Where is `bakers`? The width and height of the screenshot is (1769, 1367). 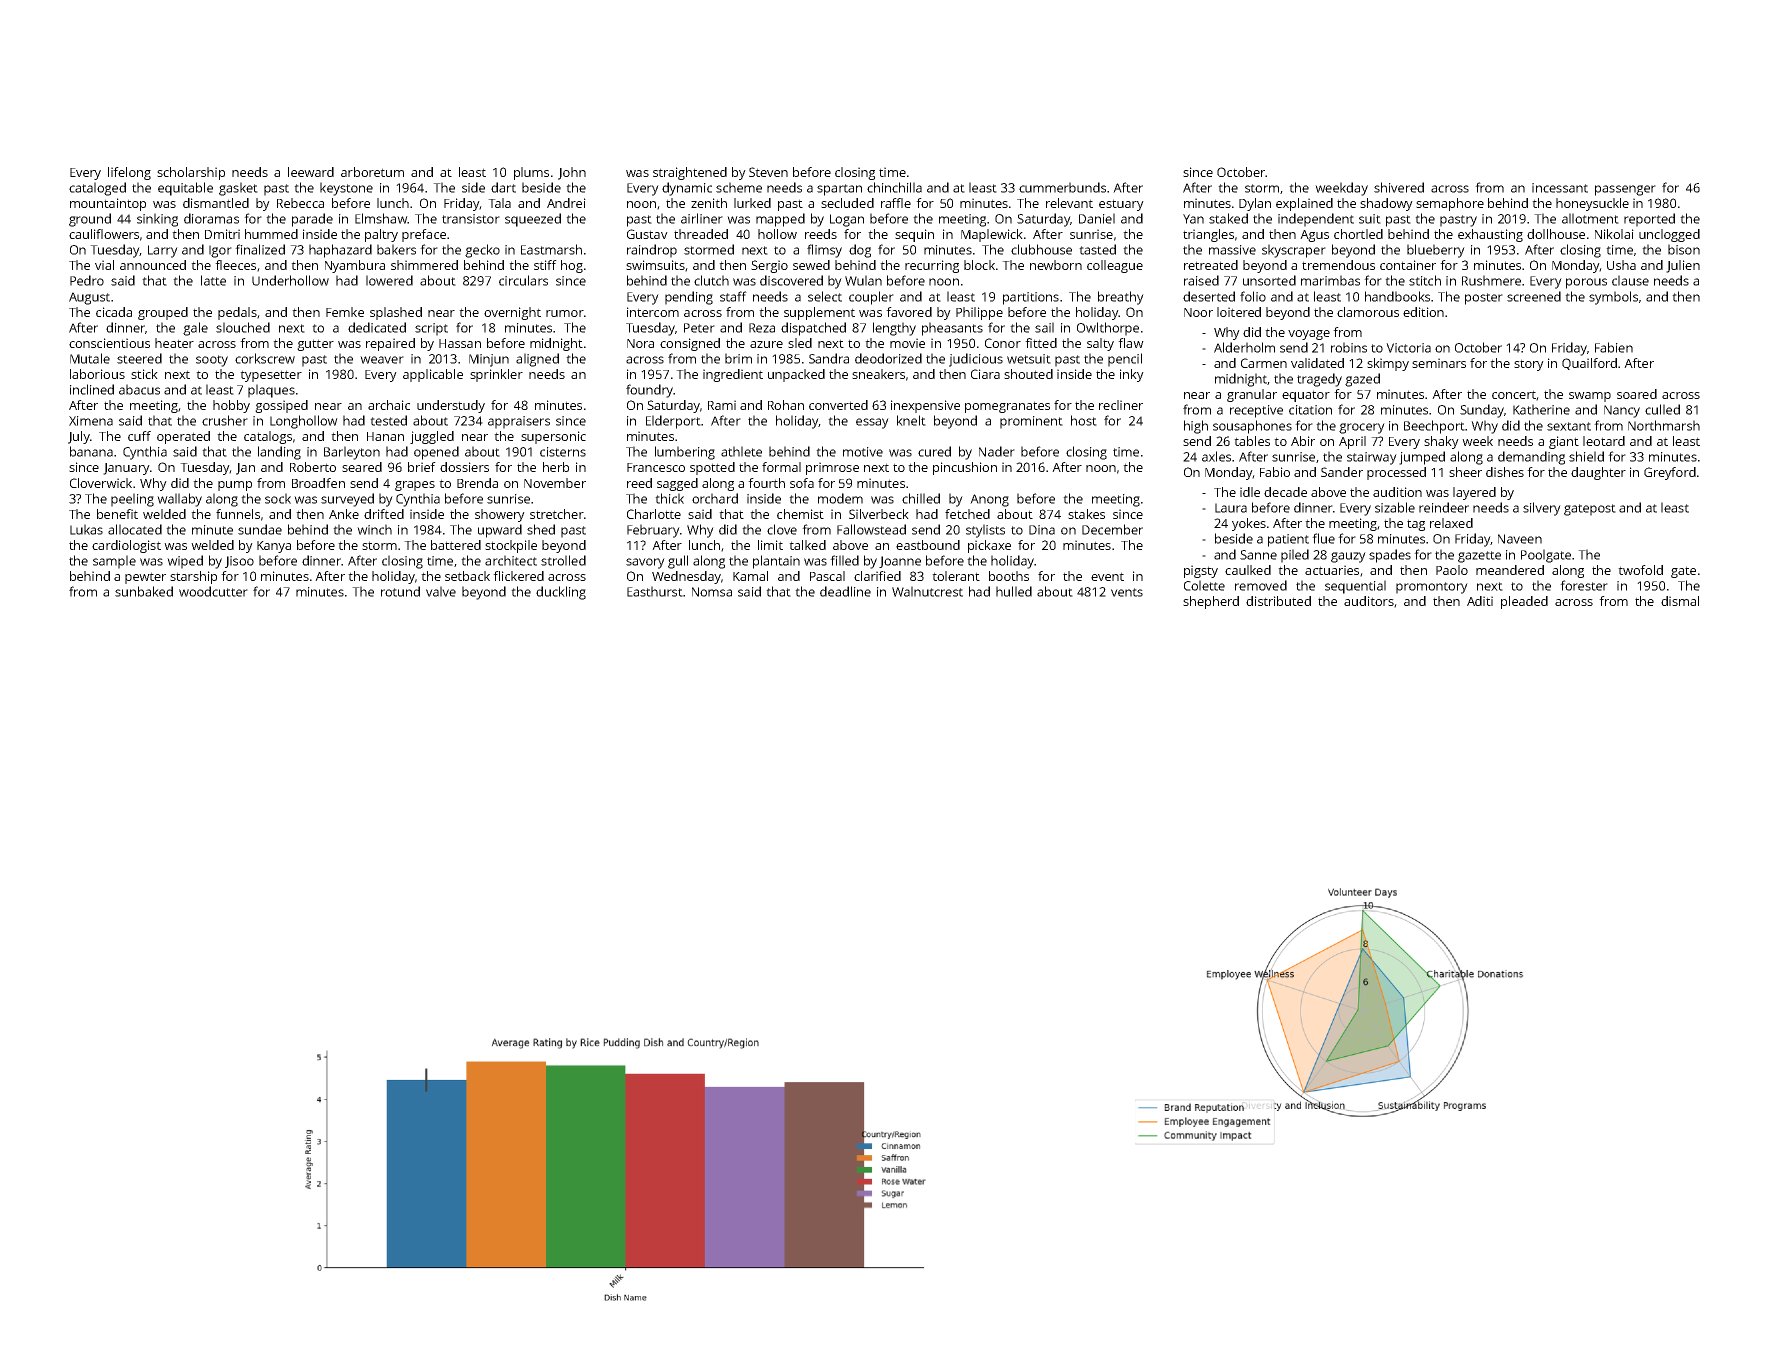 bakers is located at coordinates (396, 249).
